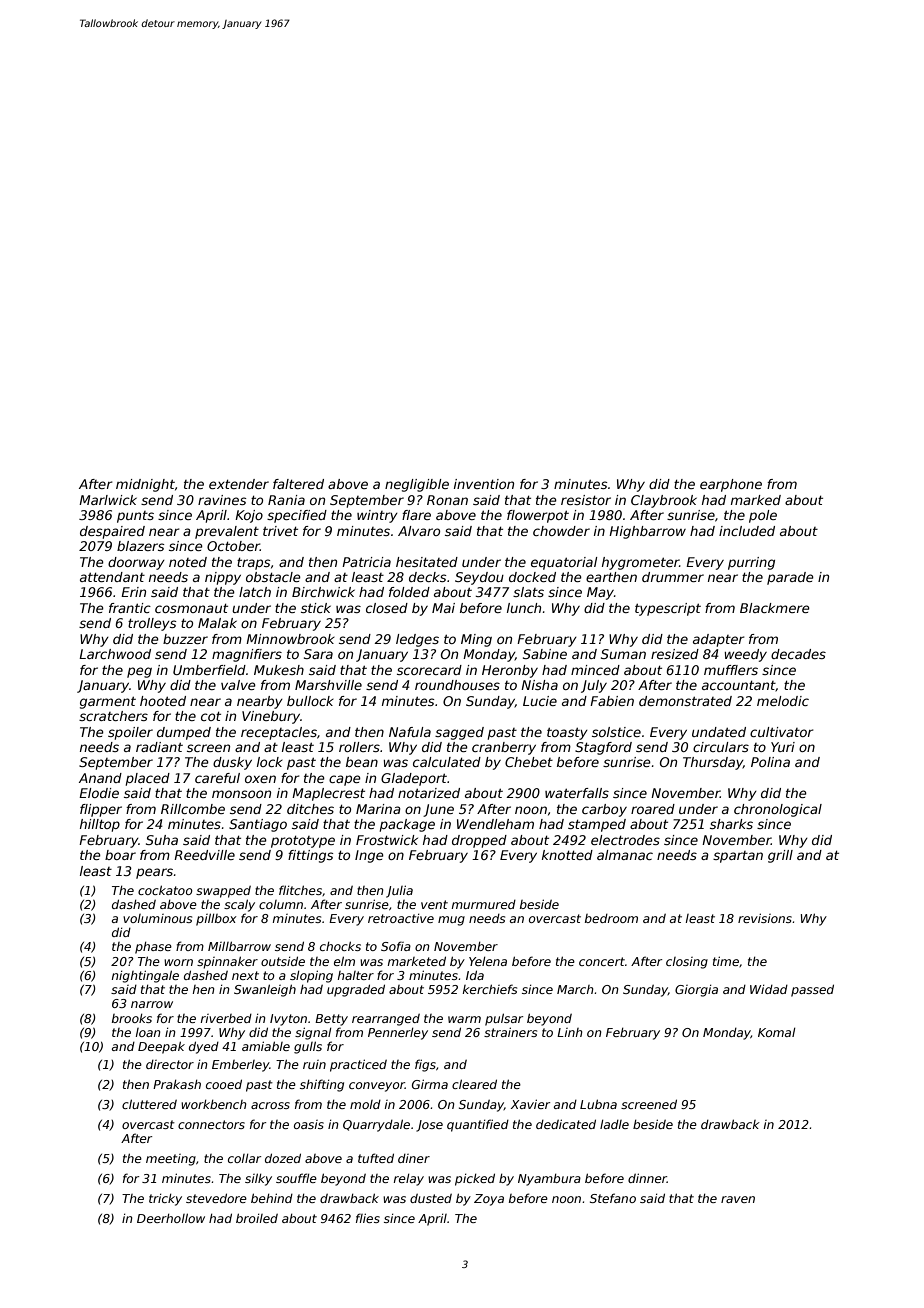 The height and width of the image is (1308, 924). I want to click on attendant, so click(112, 577).
